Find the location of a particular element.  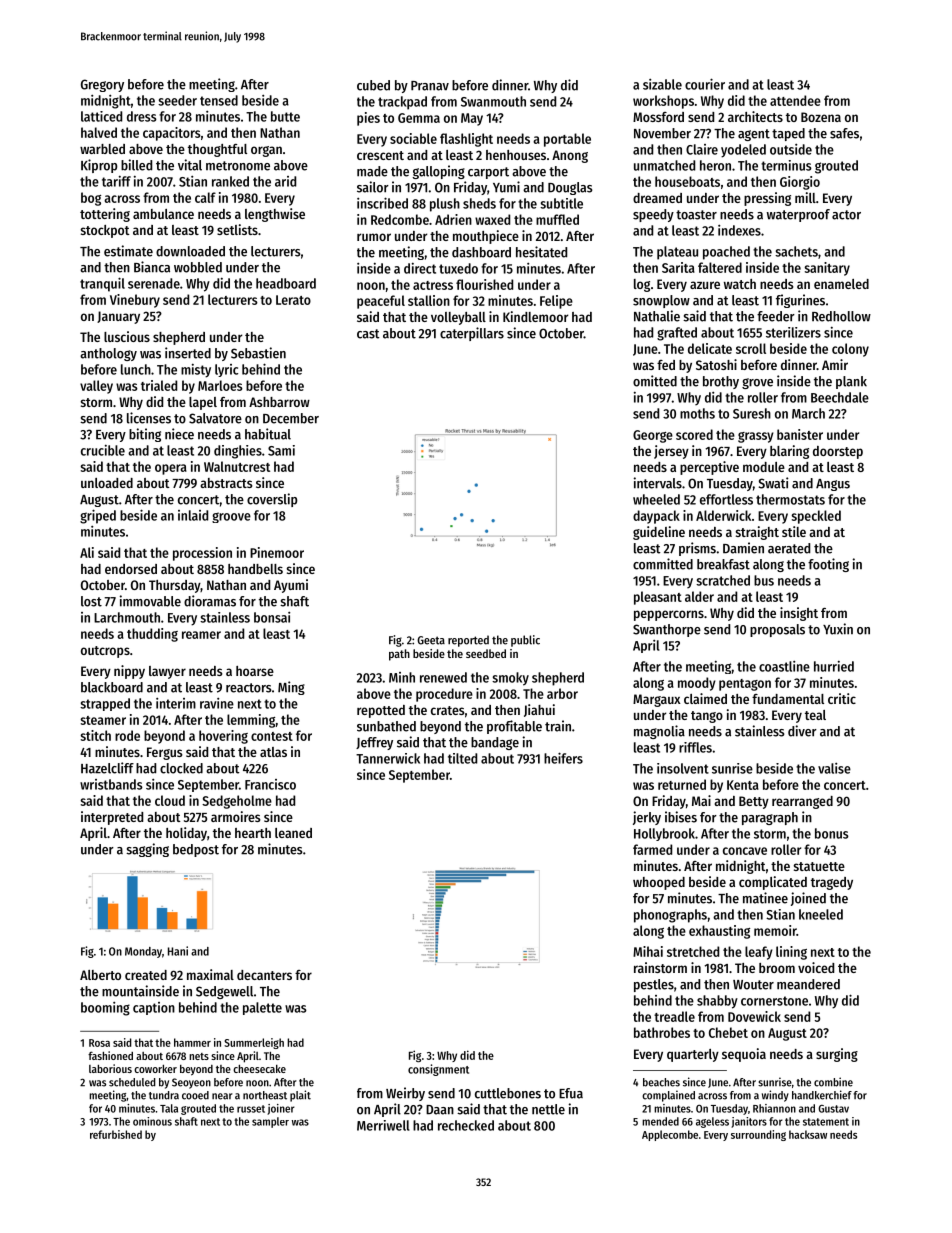

insolvent is located at coordinates (683, 768).
